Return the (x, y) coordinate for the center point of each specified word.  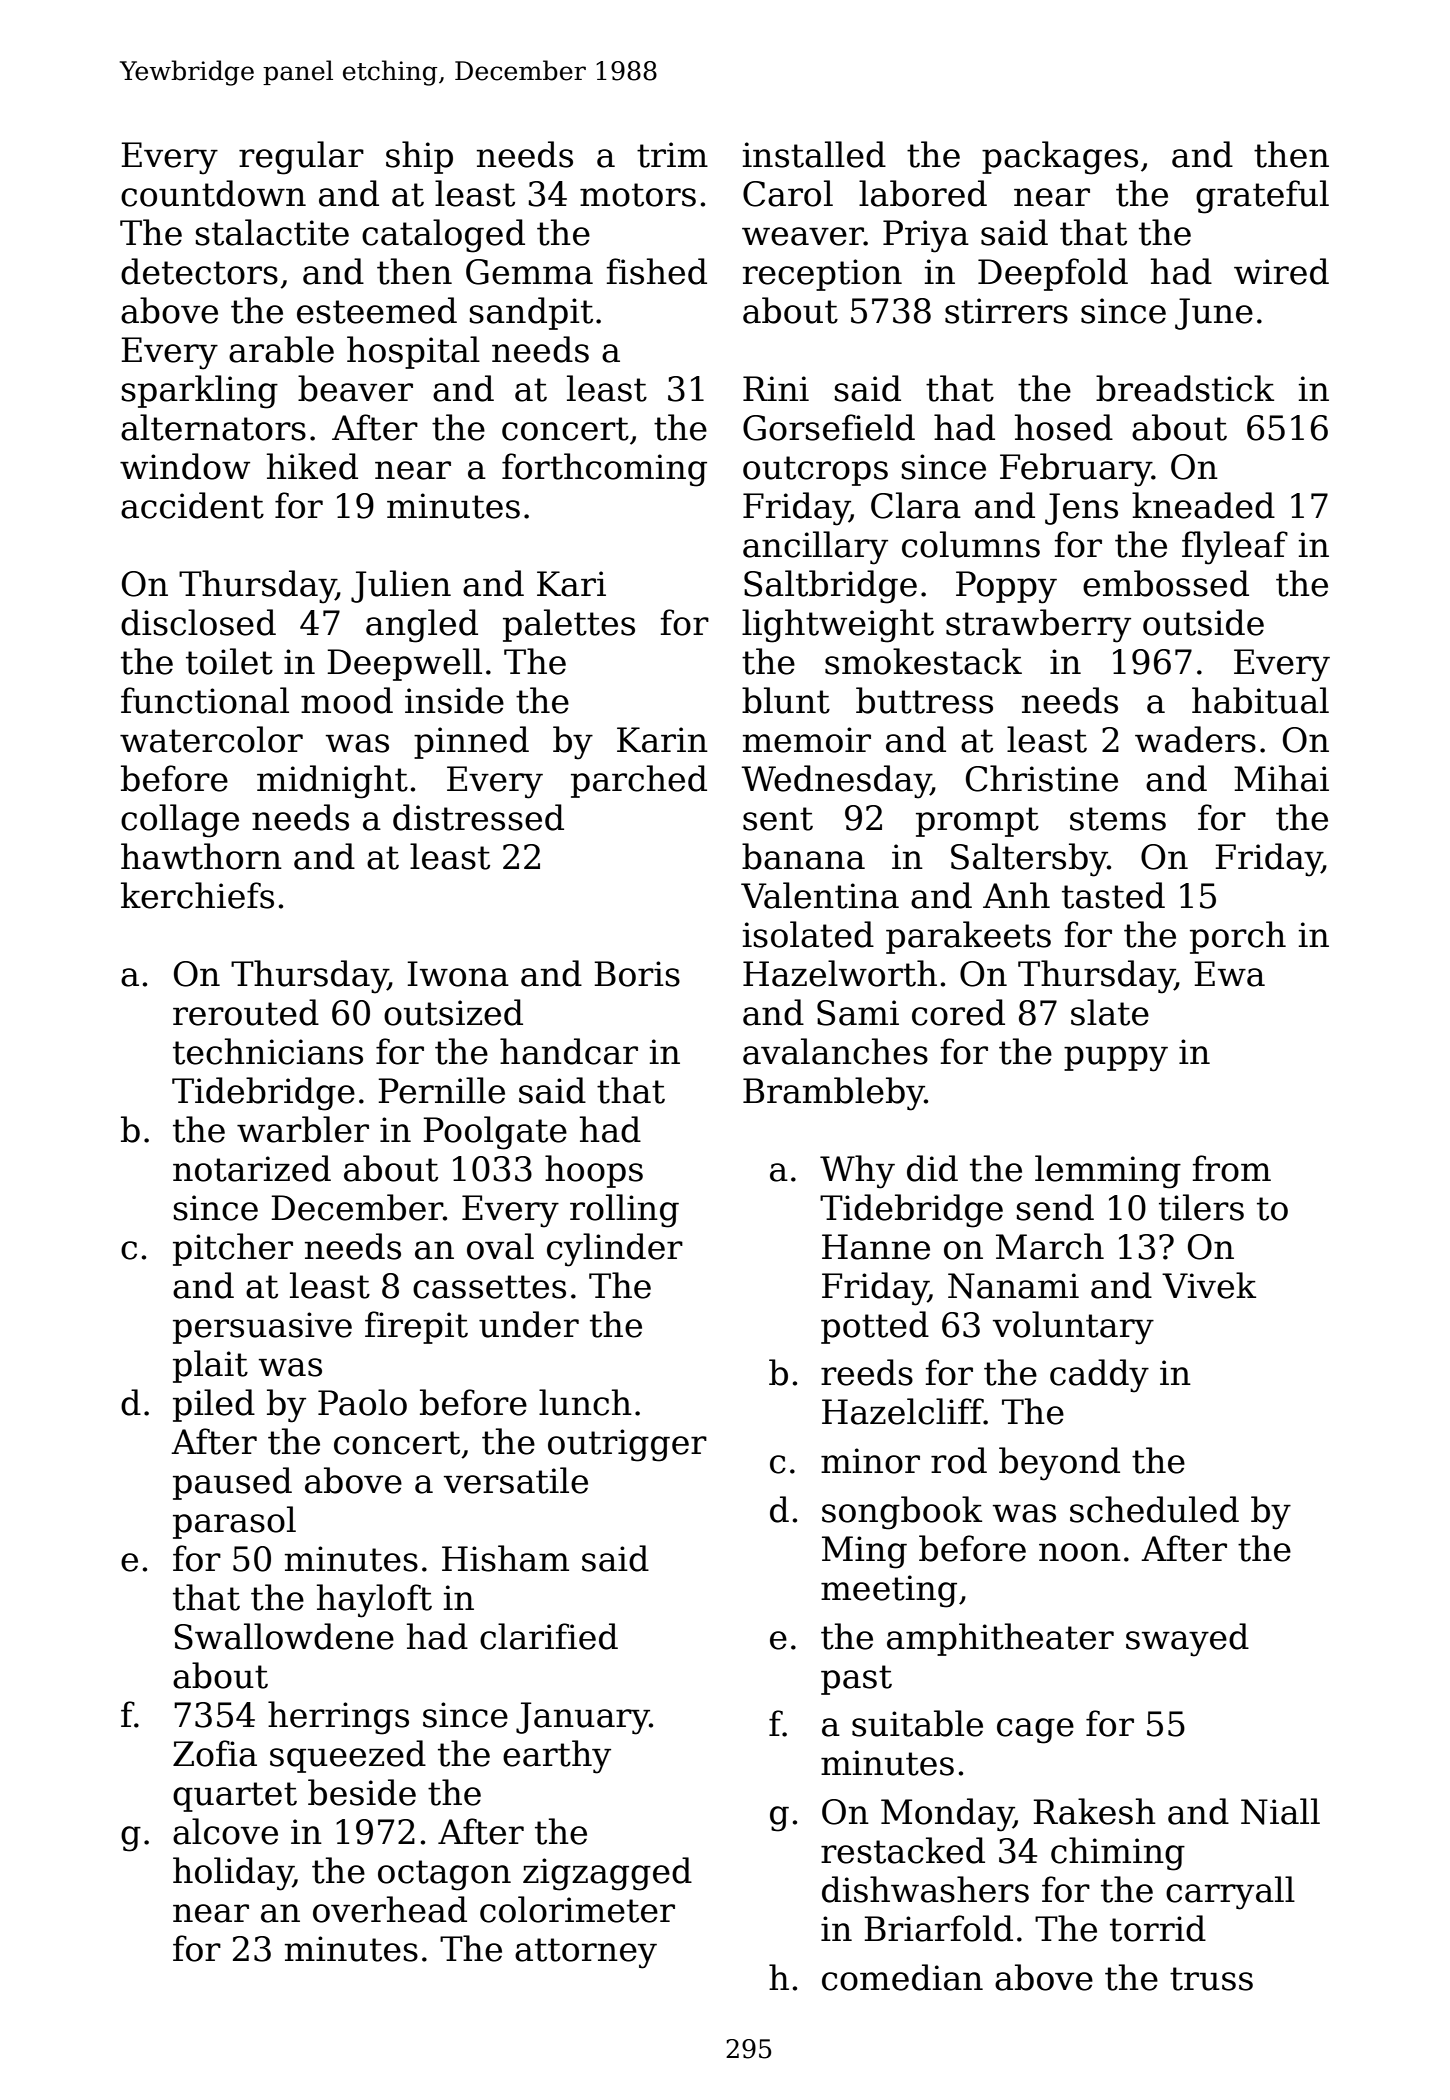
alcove (225, 1831)
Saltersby (1029, 860)
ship (419, 157)
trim (672, 155)
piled (214, 1405)
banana (803, 856)
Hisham (505, 1558)
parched (639, 781)
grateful (1262, 197)
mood (347, 700)
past (856, 1680)
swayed (1187, 1640)
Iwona (458, 974)
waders (1195, 739)
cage (1035, 1731)
